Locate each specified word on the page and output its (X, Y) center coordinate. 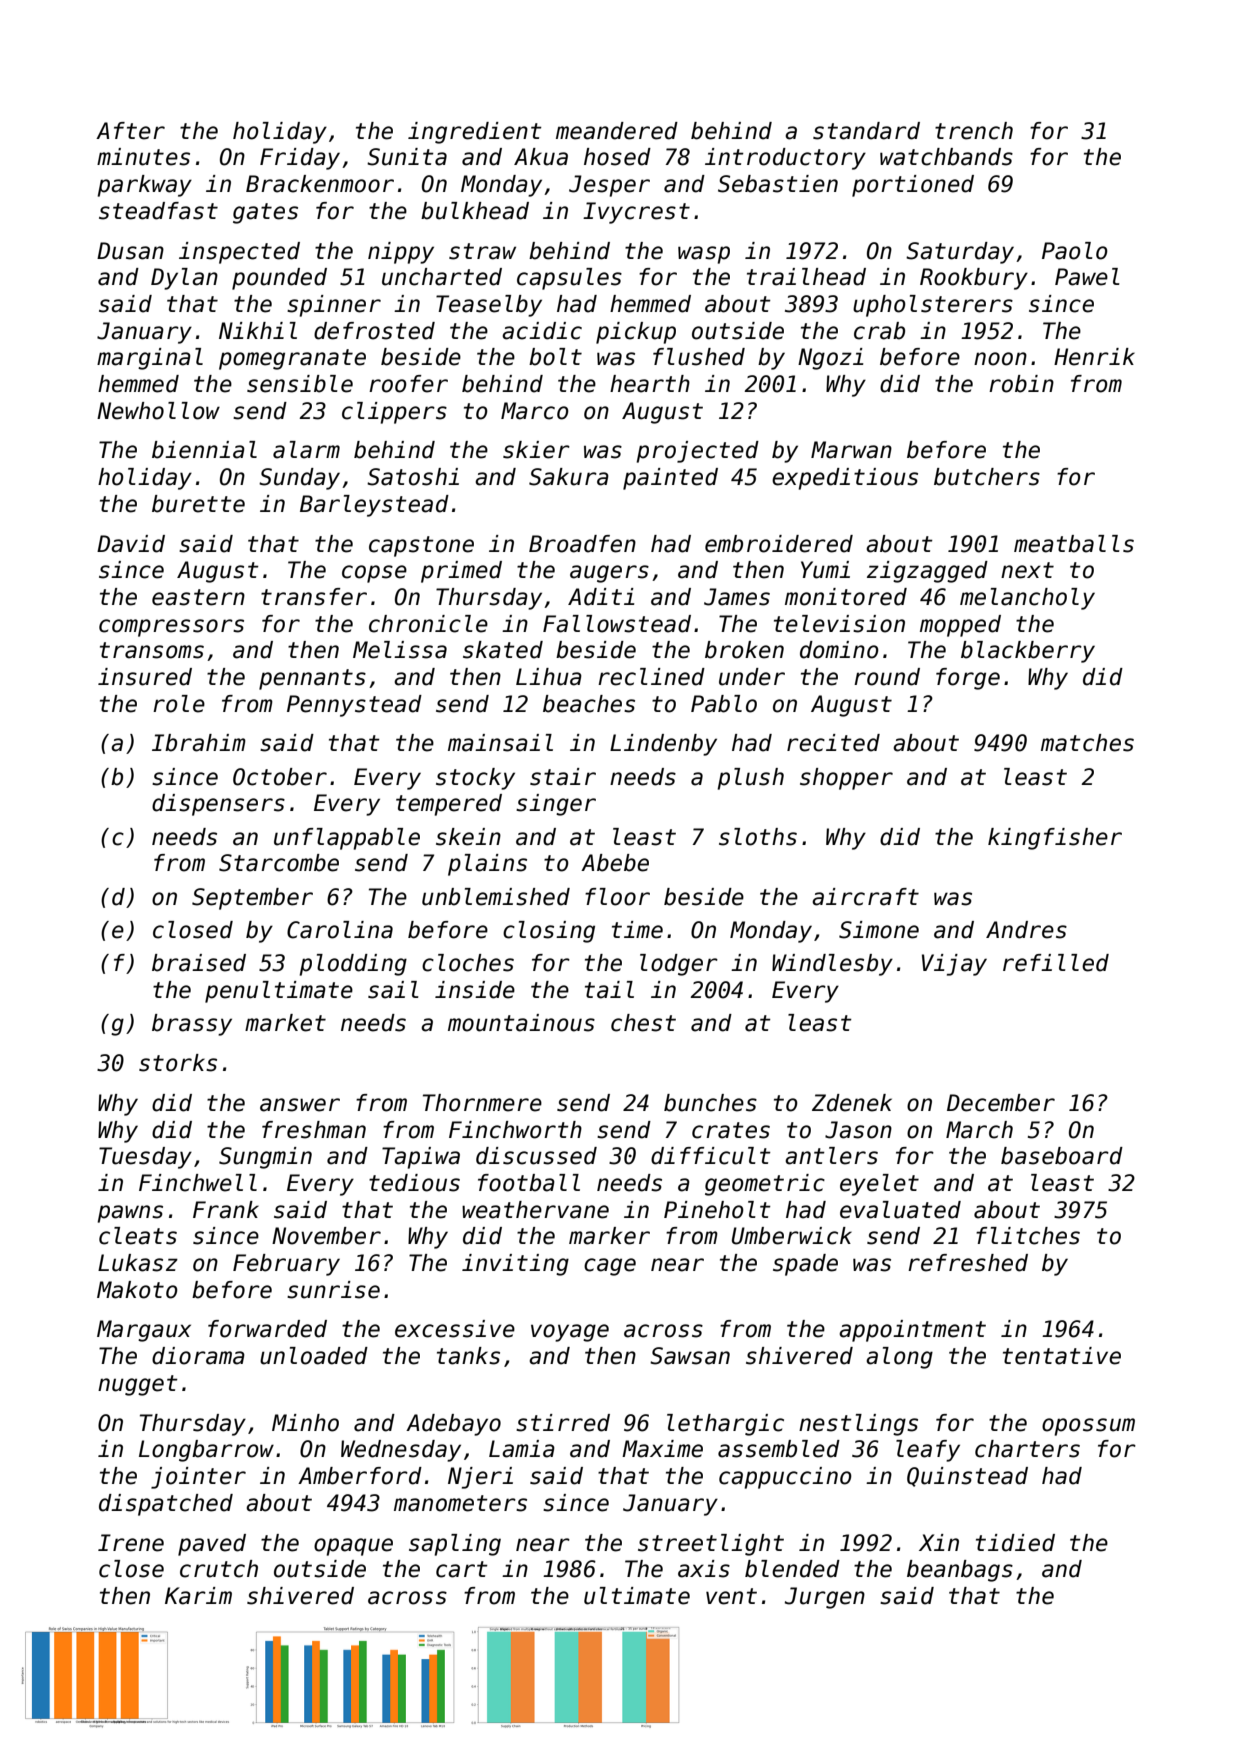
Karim (198, 1596)
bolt (555, 357)
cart (462, 1569)
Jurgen (825, 1598)
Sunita (407, 157)
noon (1000, 359)
